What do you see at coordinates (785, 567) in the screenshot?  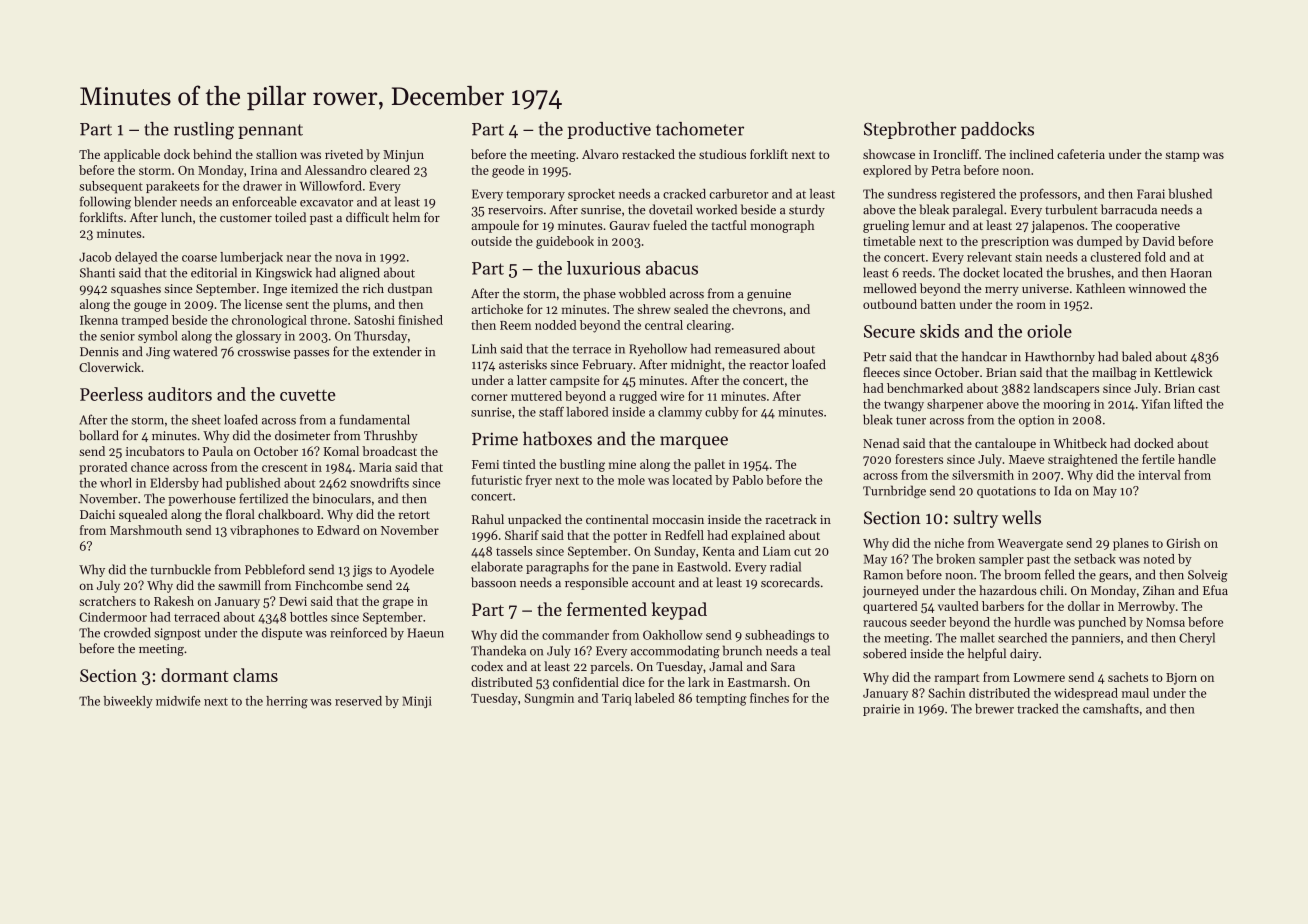 I see `radial` at bounding box center [785, 567].
